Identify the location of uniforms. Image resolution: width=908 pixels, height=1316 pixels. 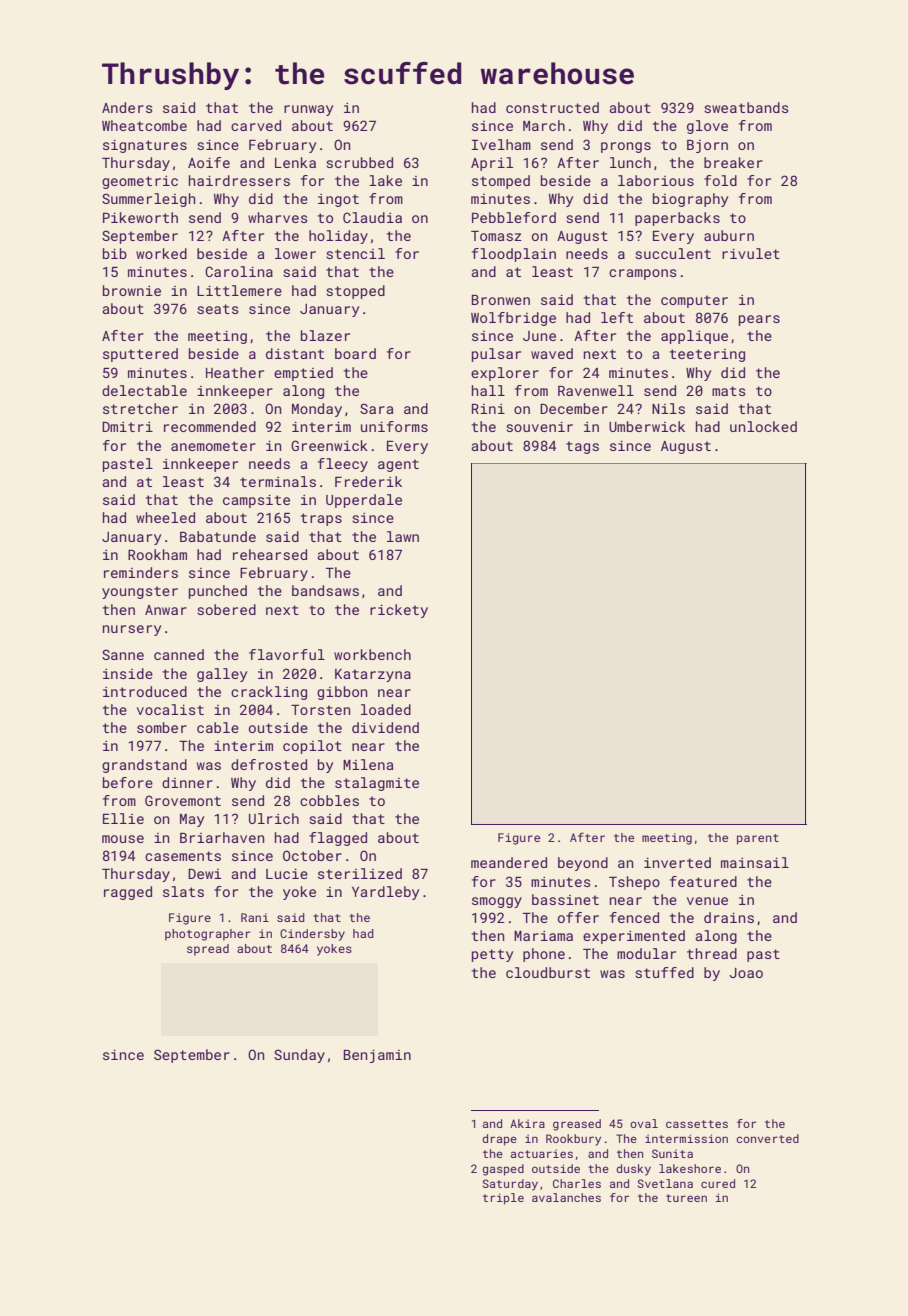
(394, 426).
